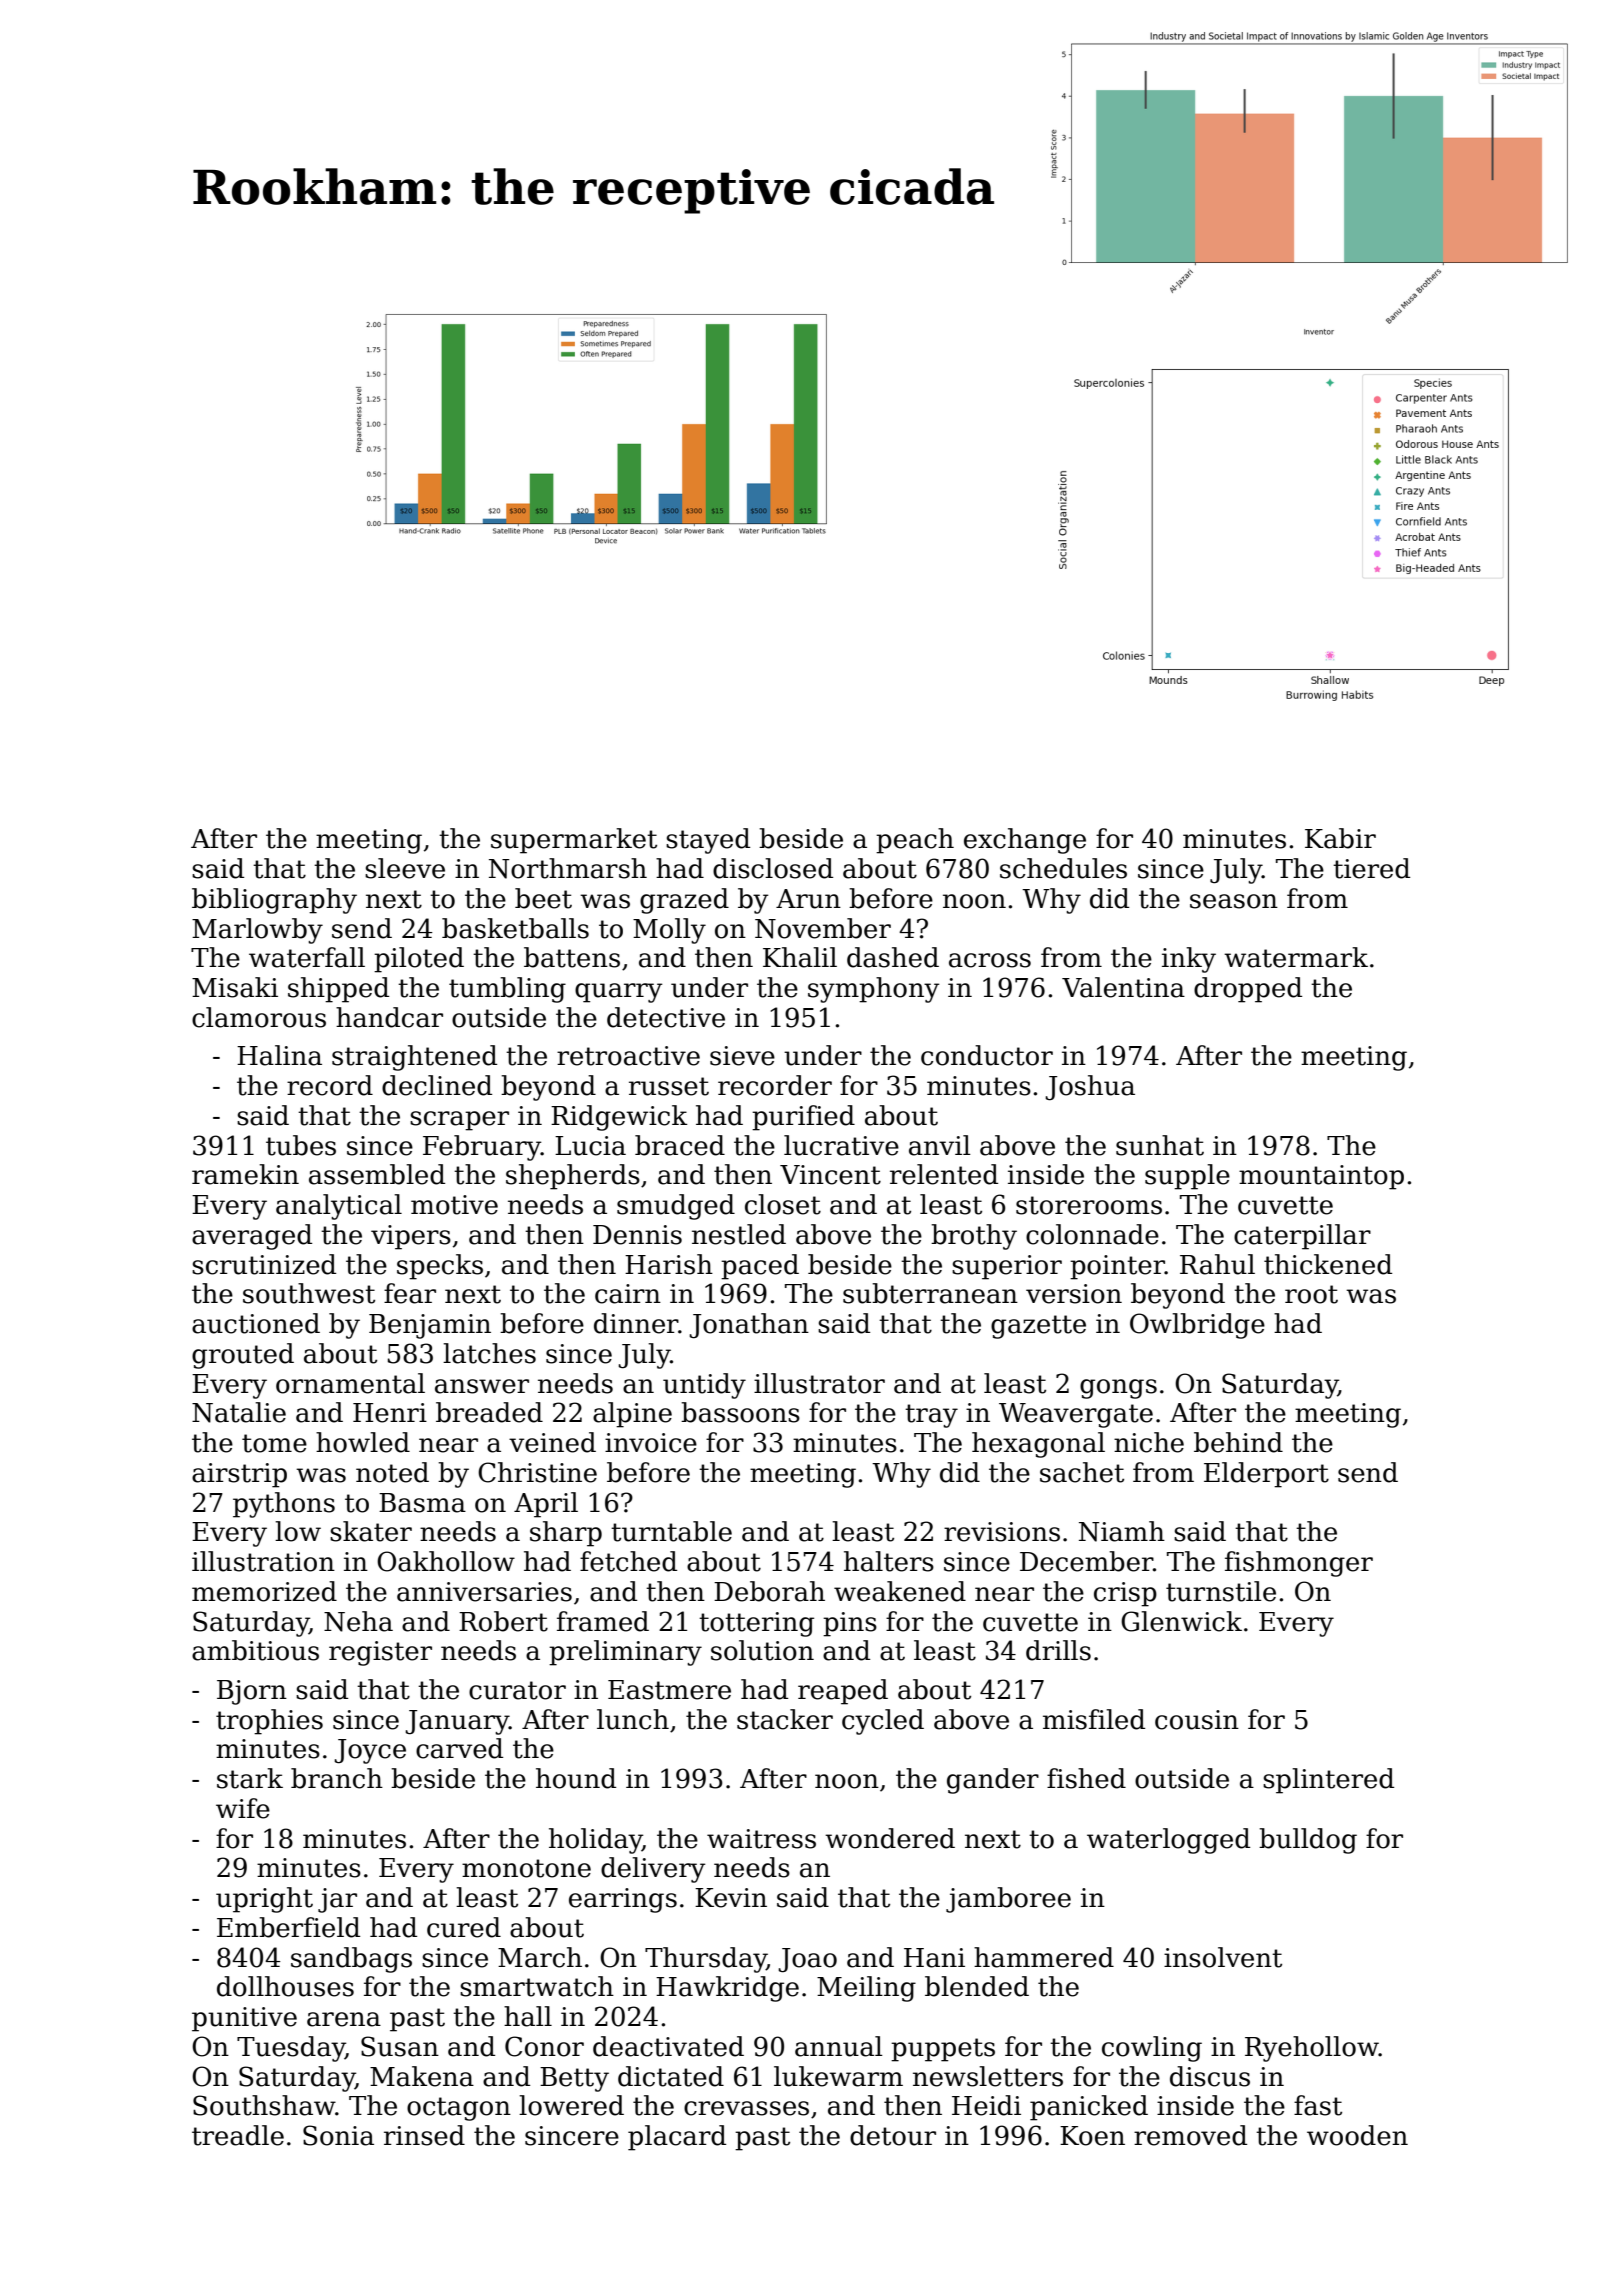 The image size is (1620, 2292). I want to click on placard, so click(677, 2138).
